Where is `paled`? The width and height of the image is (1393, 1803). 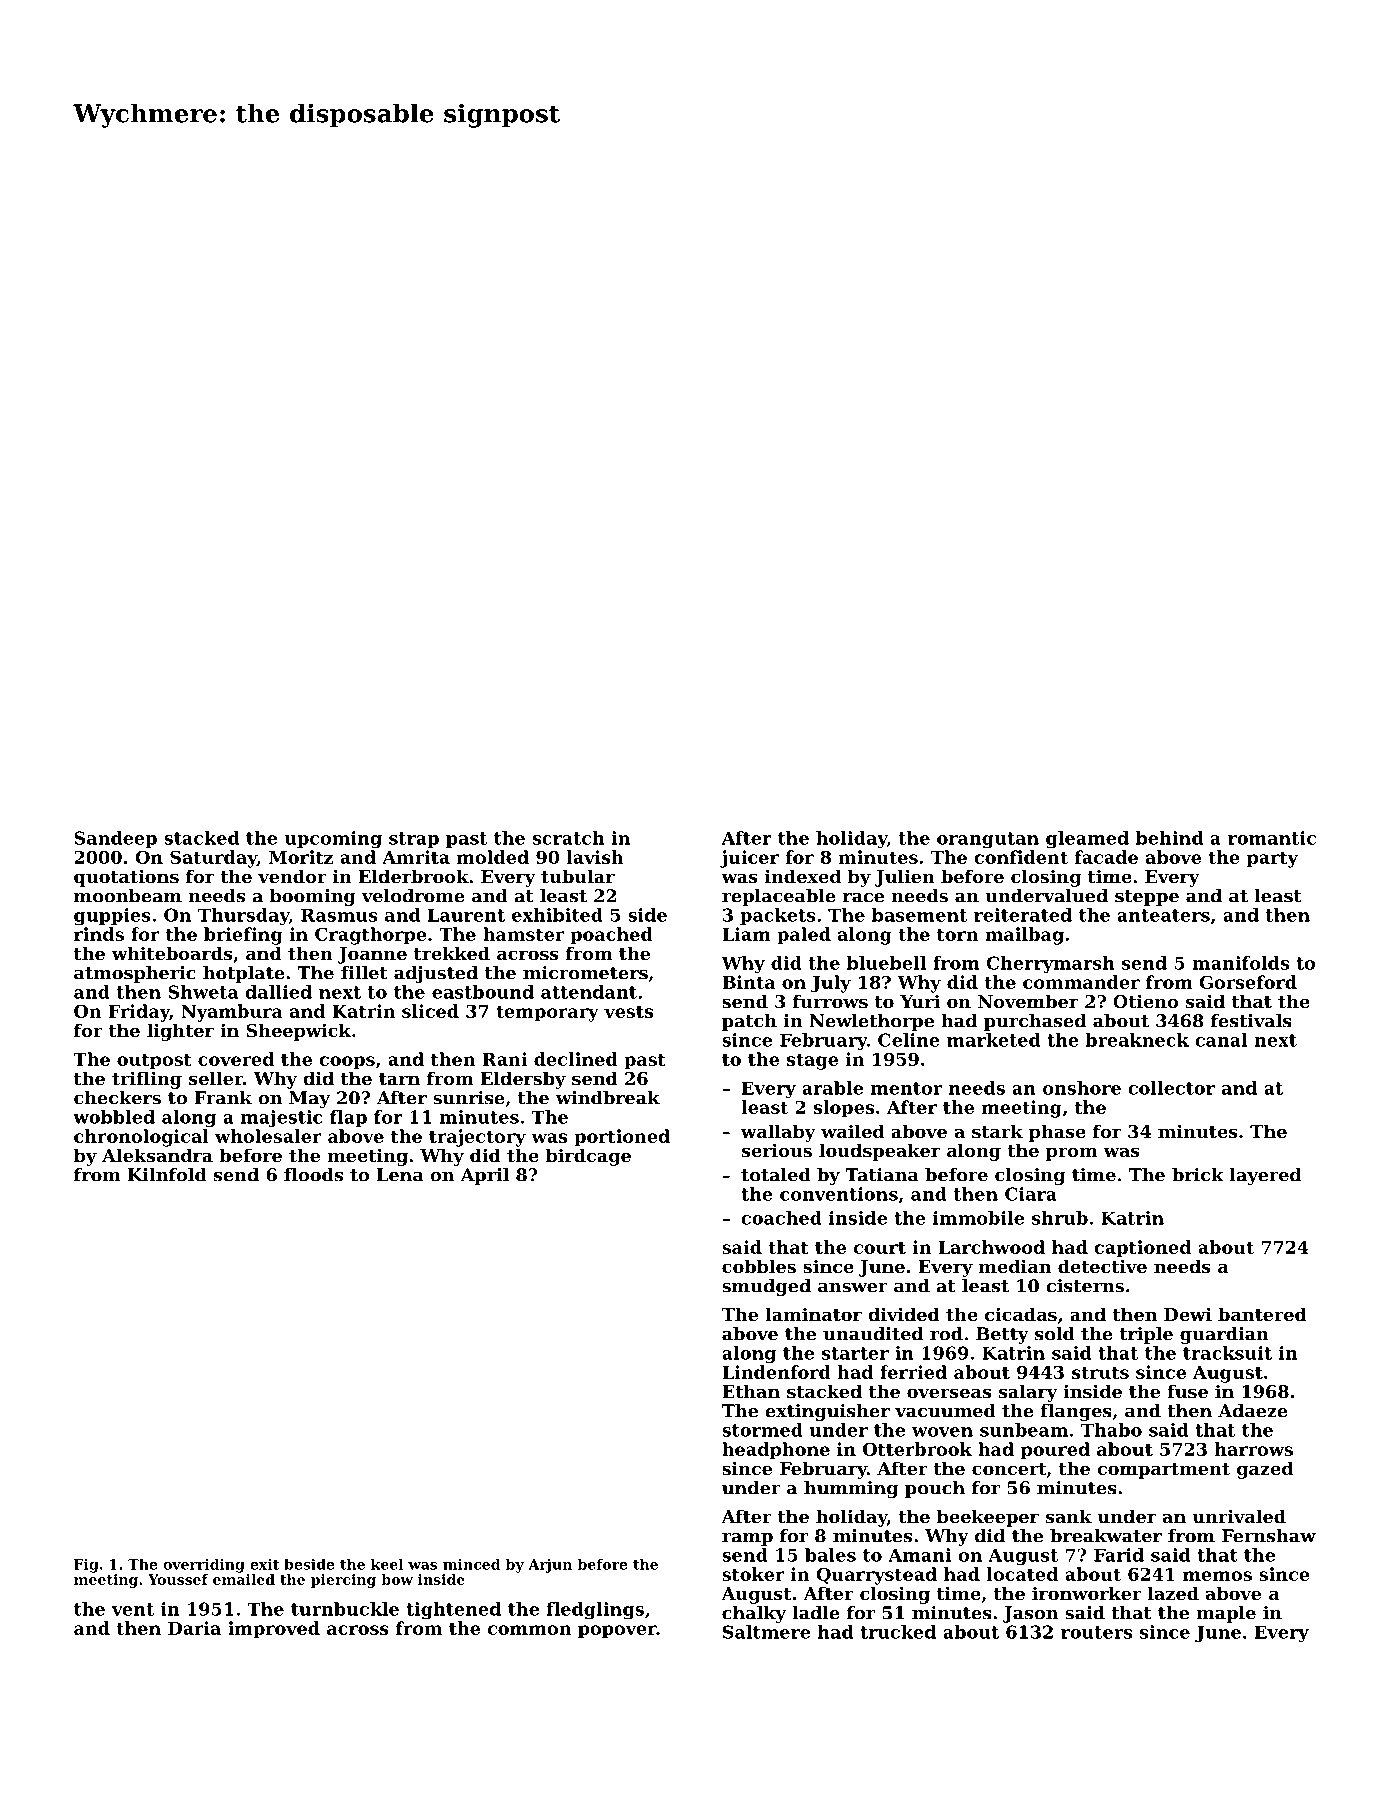
paled is located at coordinates (804, 936).
